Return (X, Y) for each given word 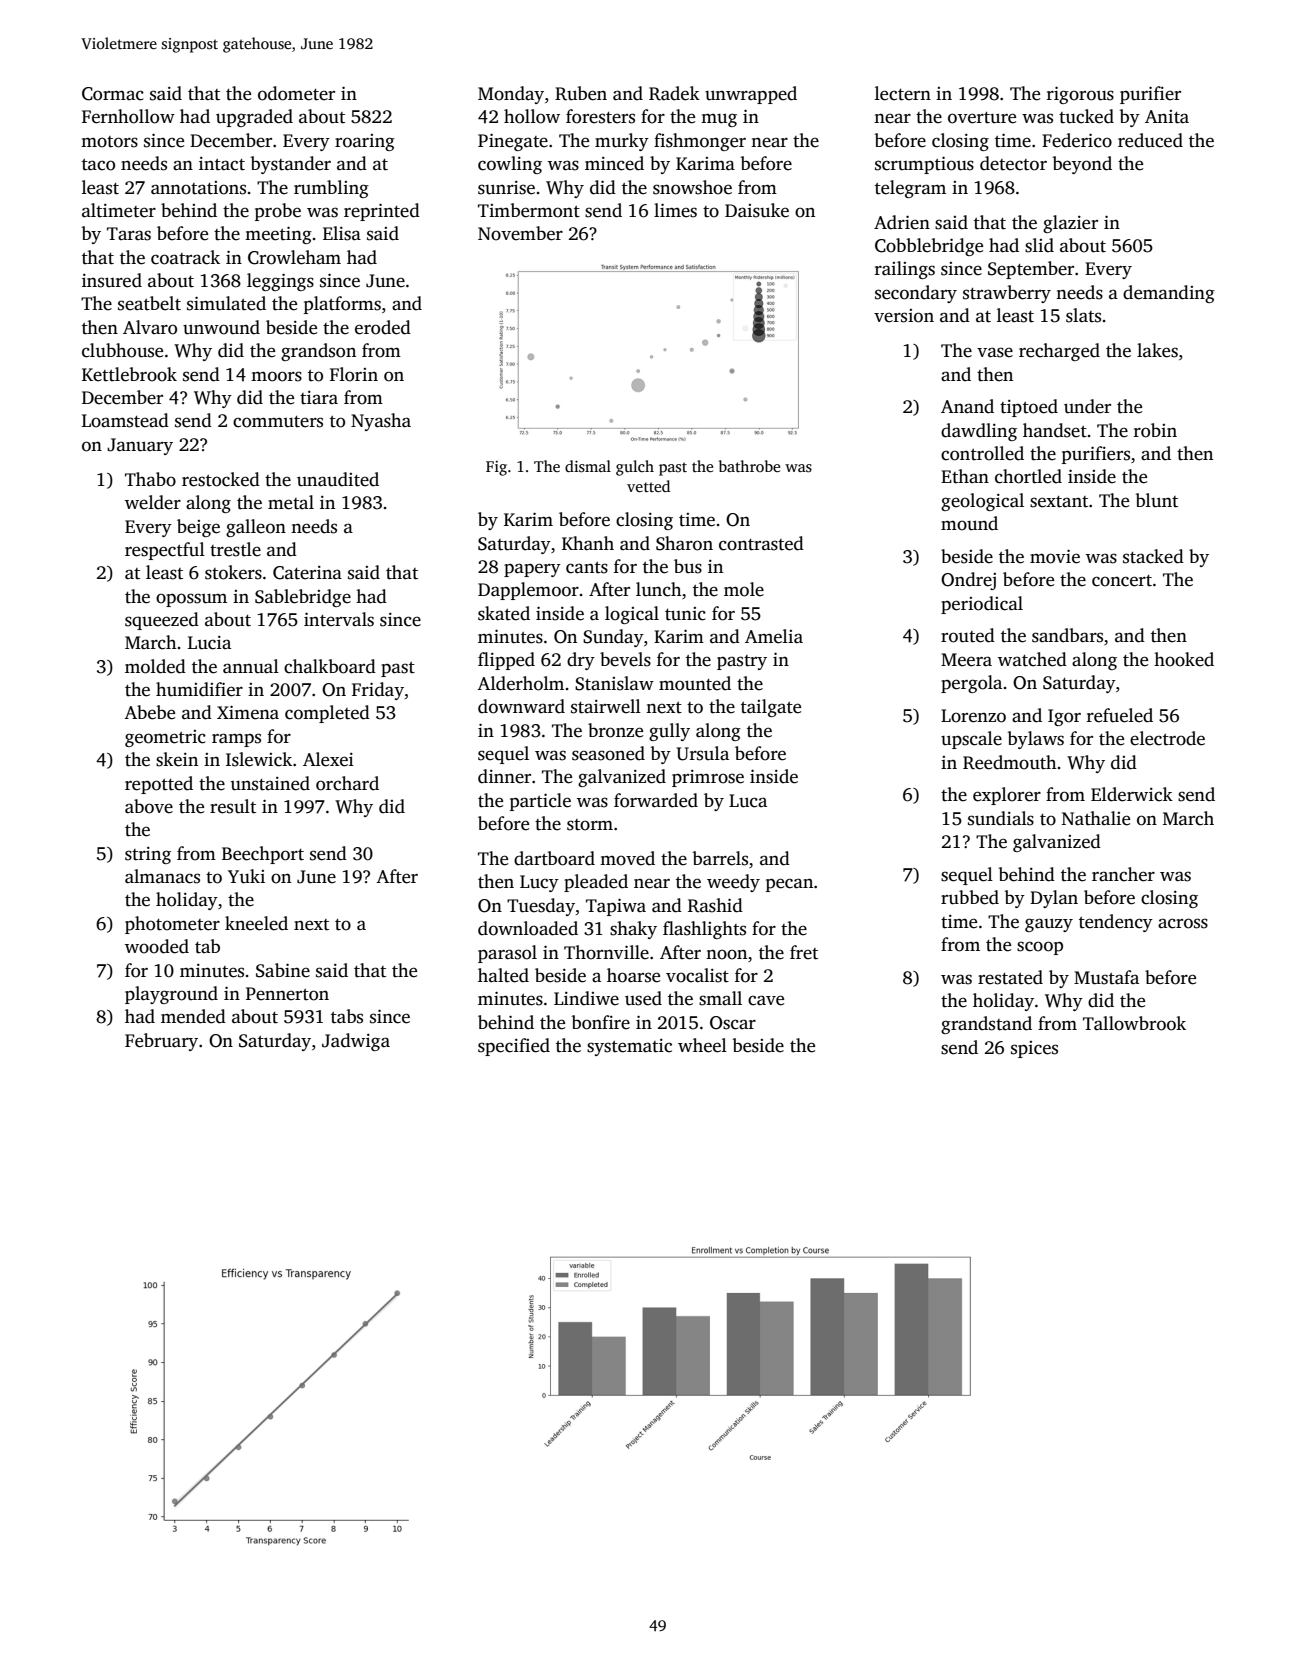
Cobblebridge (929, 247)
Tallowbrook (1134, 1023)
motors (109, 142)
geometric (165, 738)
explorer (1007, 796)
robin (1155, 430)
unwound (221, 327)
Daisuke (757, 210)
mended (193, 1016)
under (1087, 406)
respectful (165, 551)
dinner (504, 776)
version (904, 316)
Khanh (588, 543)
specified (514, 1047)
